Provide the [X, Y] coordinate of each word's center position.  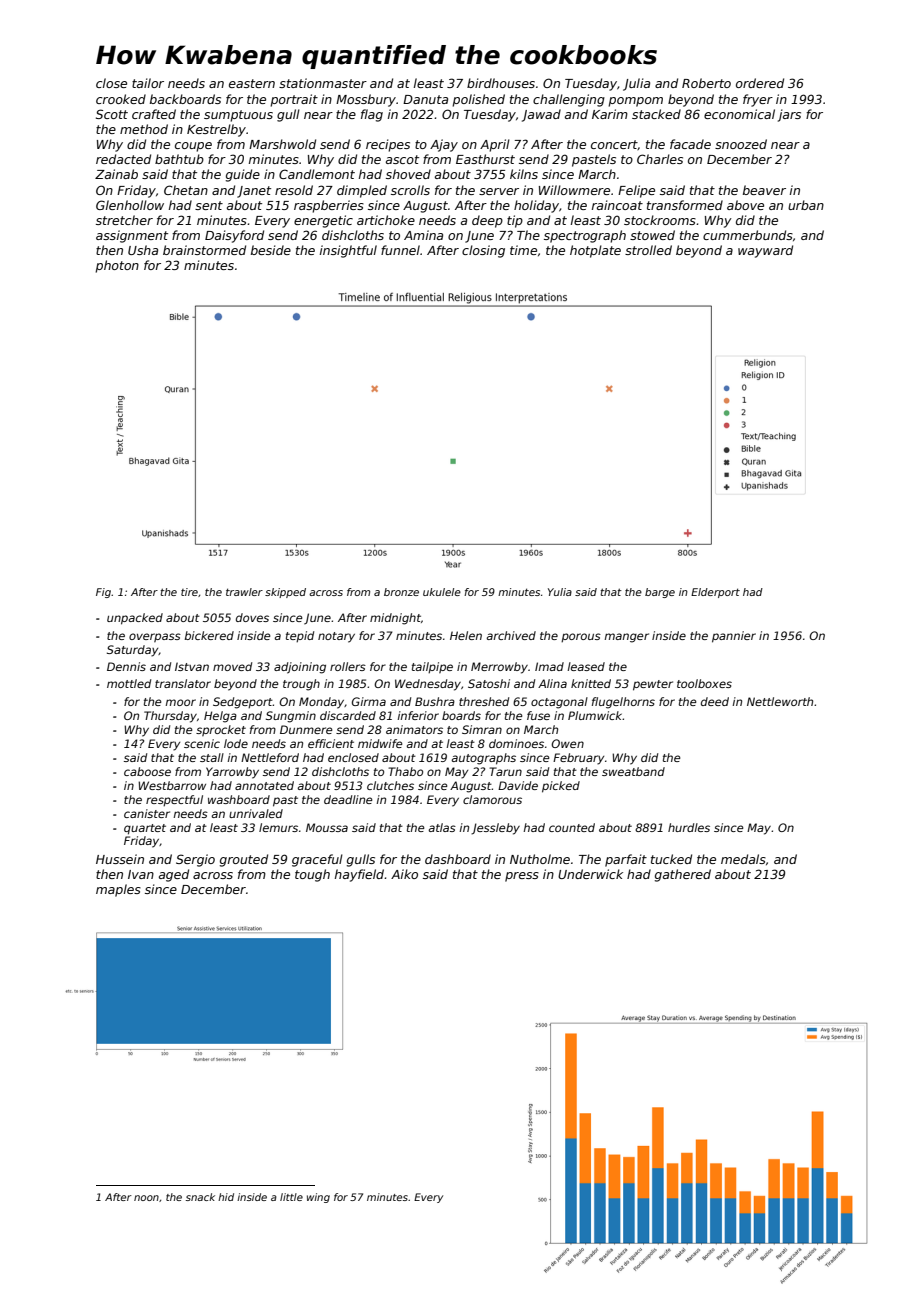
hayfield [360, 875]
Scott [112, 114]
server [499, 191]
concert [614, 145]
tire [189, 592]
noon [146, 1198]
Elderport [715, 593]
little [291, 1197]
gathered [683, 875]
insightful [348, 251]
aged [174, 875]
